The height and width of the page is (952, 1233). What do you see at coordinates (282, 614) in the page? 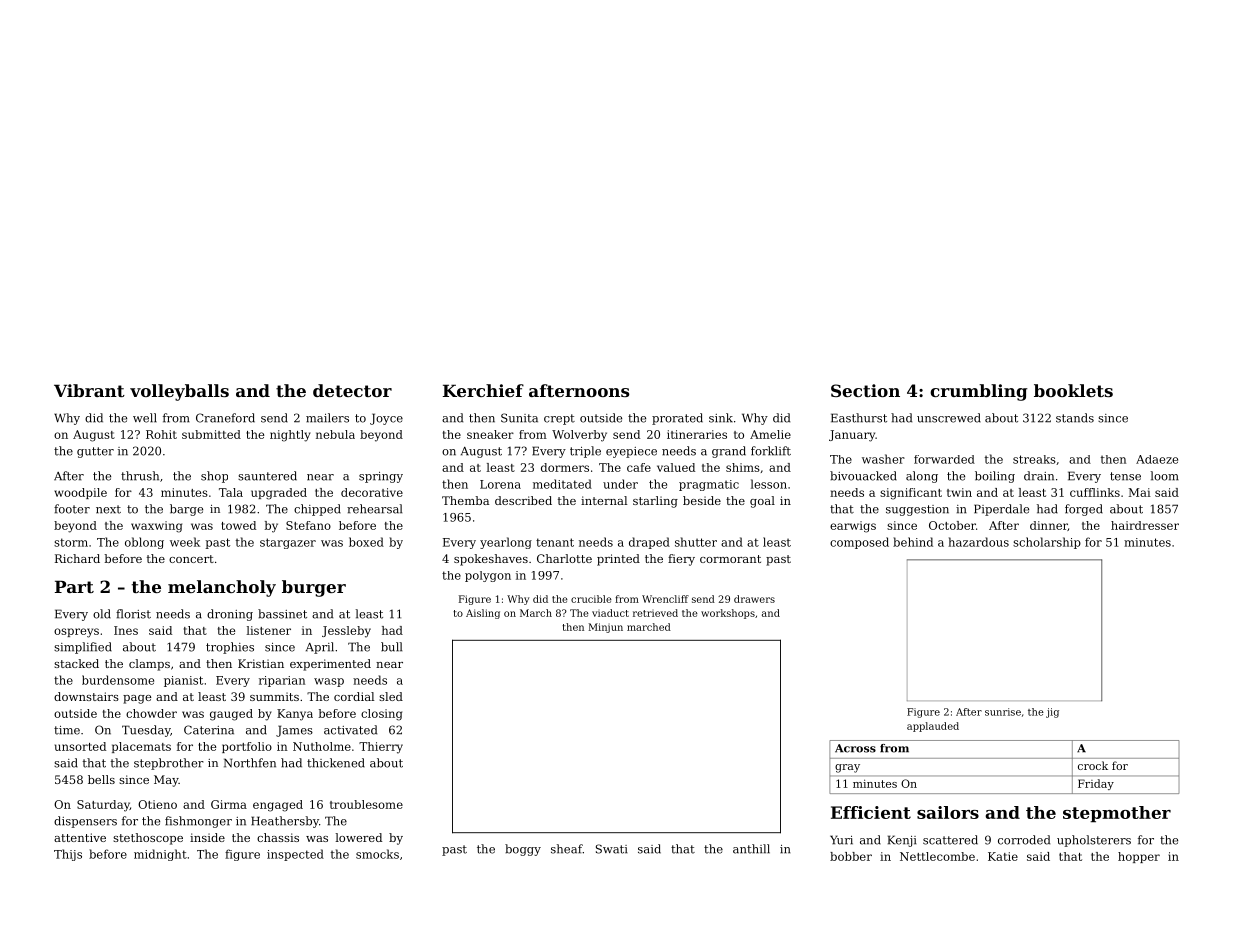
I see `bassinet` at bounding box center [282, 614].
